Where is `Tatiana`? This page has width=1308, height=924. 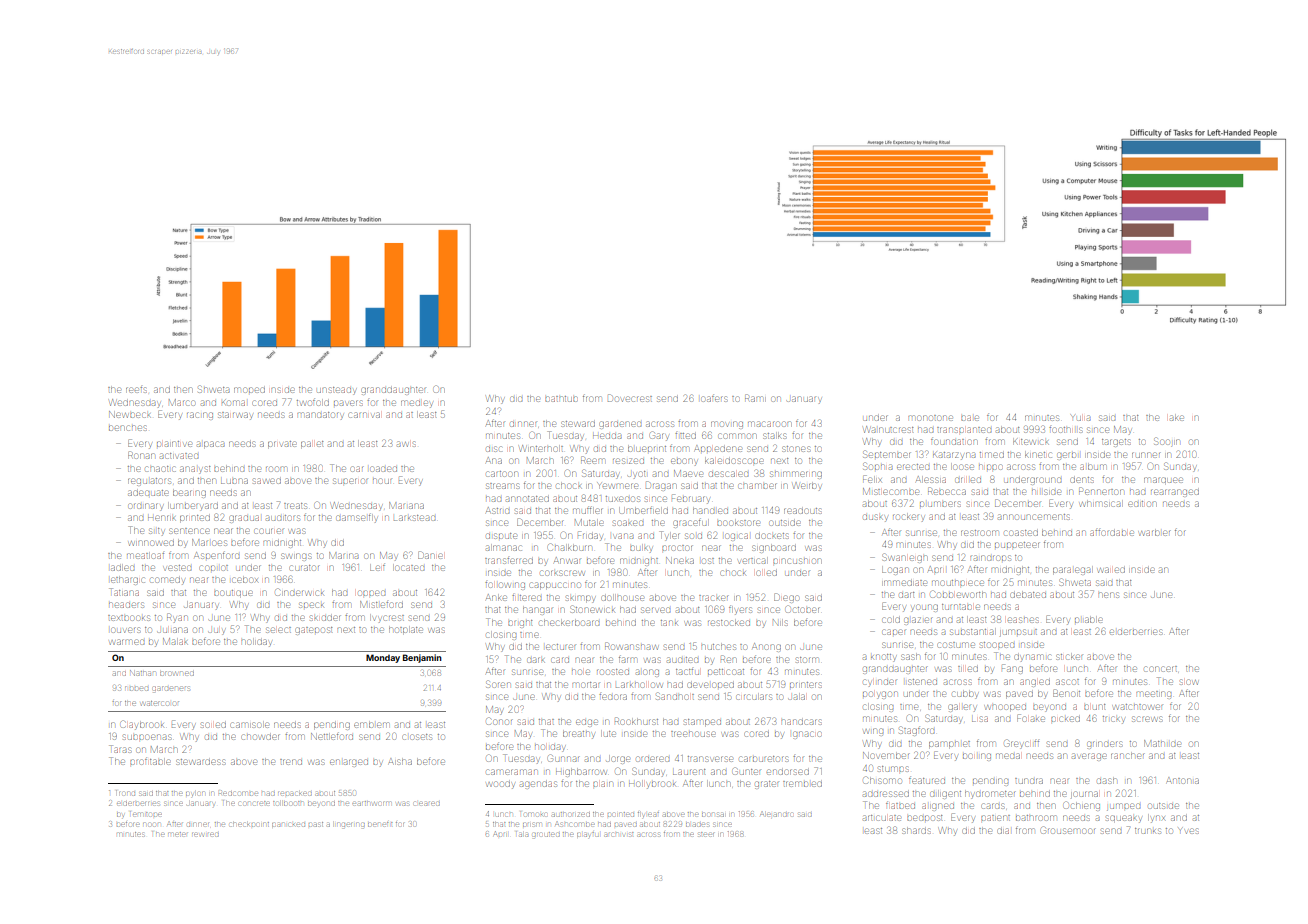
Tatiana is located at coordinates (124, 592).
